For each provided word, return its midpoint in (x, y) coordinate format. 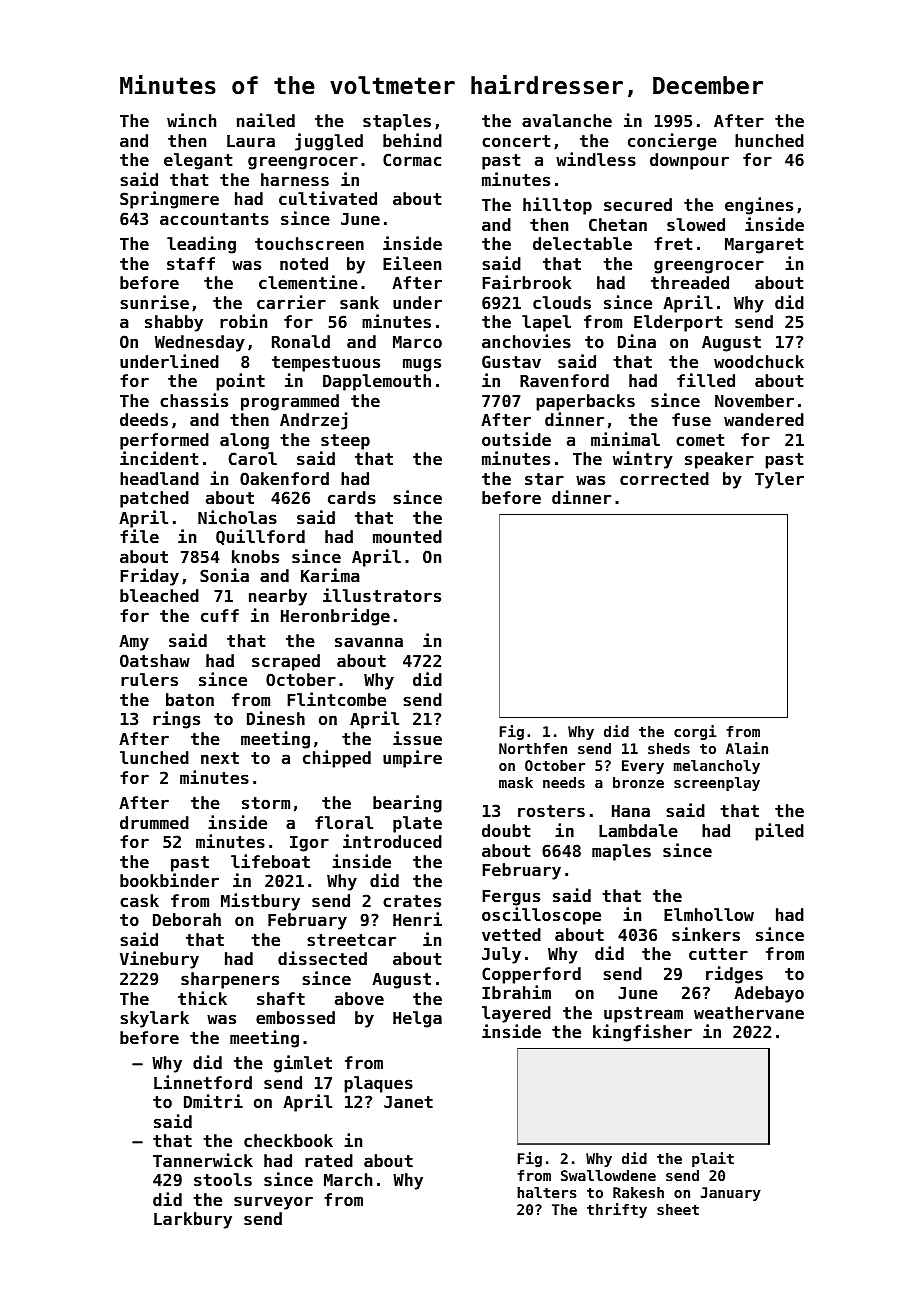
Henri (417, 919)
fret (673, 243)
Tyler (779, 480)
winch (191, 120)
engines (759, 206)
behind (412, 140)
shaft (281, 998)
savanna (369, 642)
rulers (149, 679)
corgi (695, 732)
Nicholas (237, 517)
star (544, 479)
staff (191, 263)
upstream (643, 1015)
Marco (417, 342)
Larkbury (193, 1220)
